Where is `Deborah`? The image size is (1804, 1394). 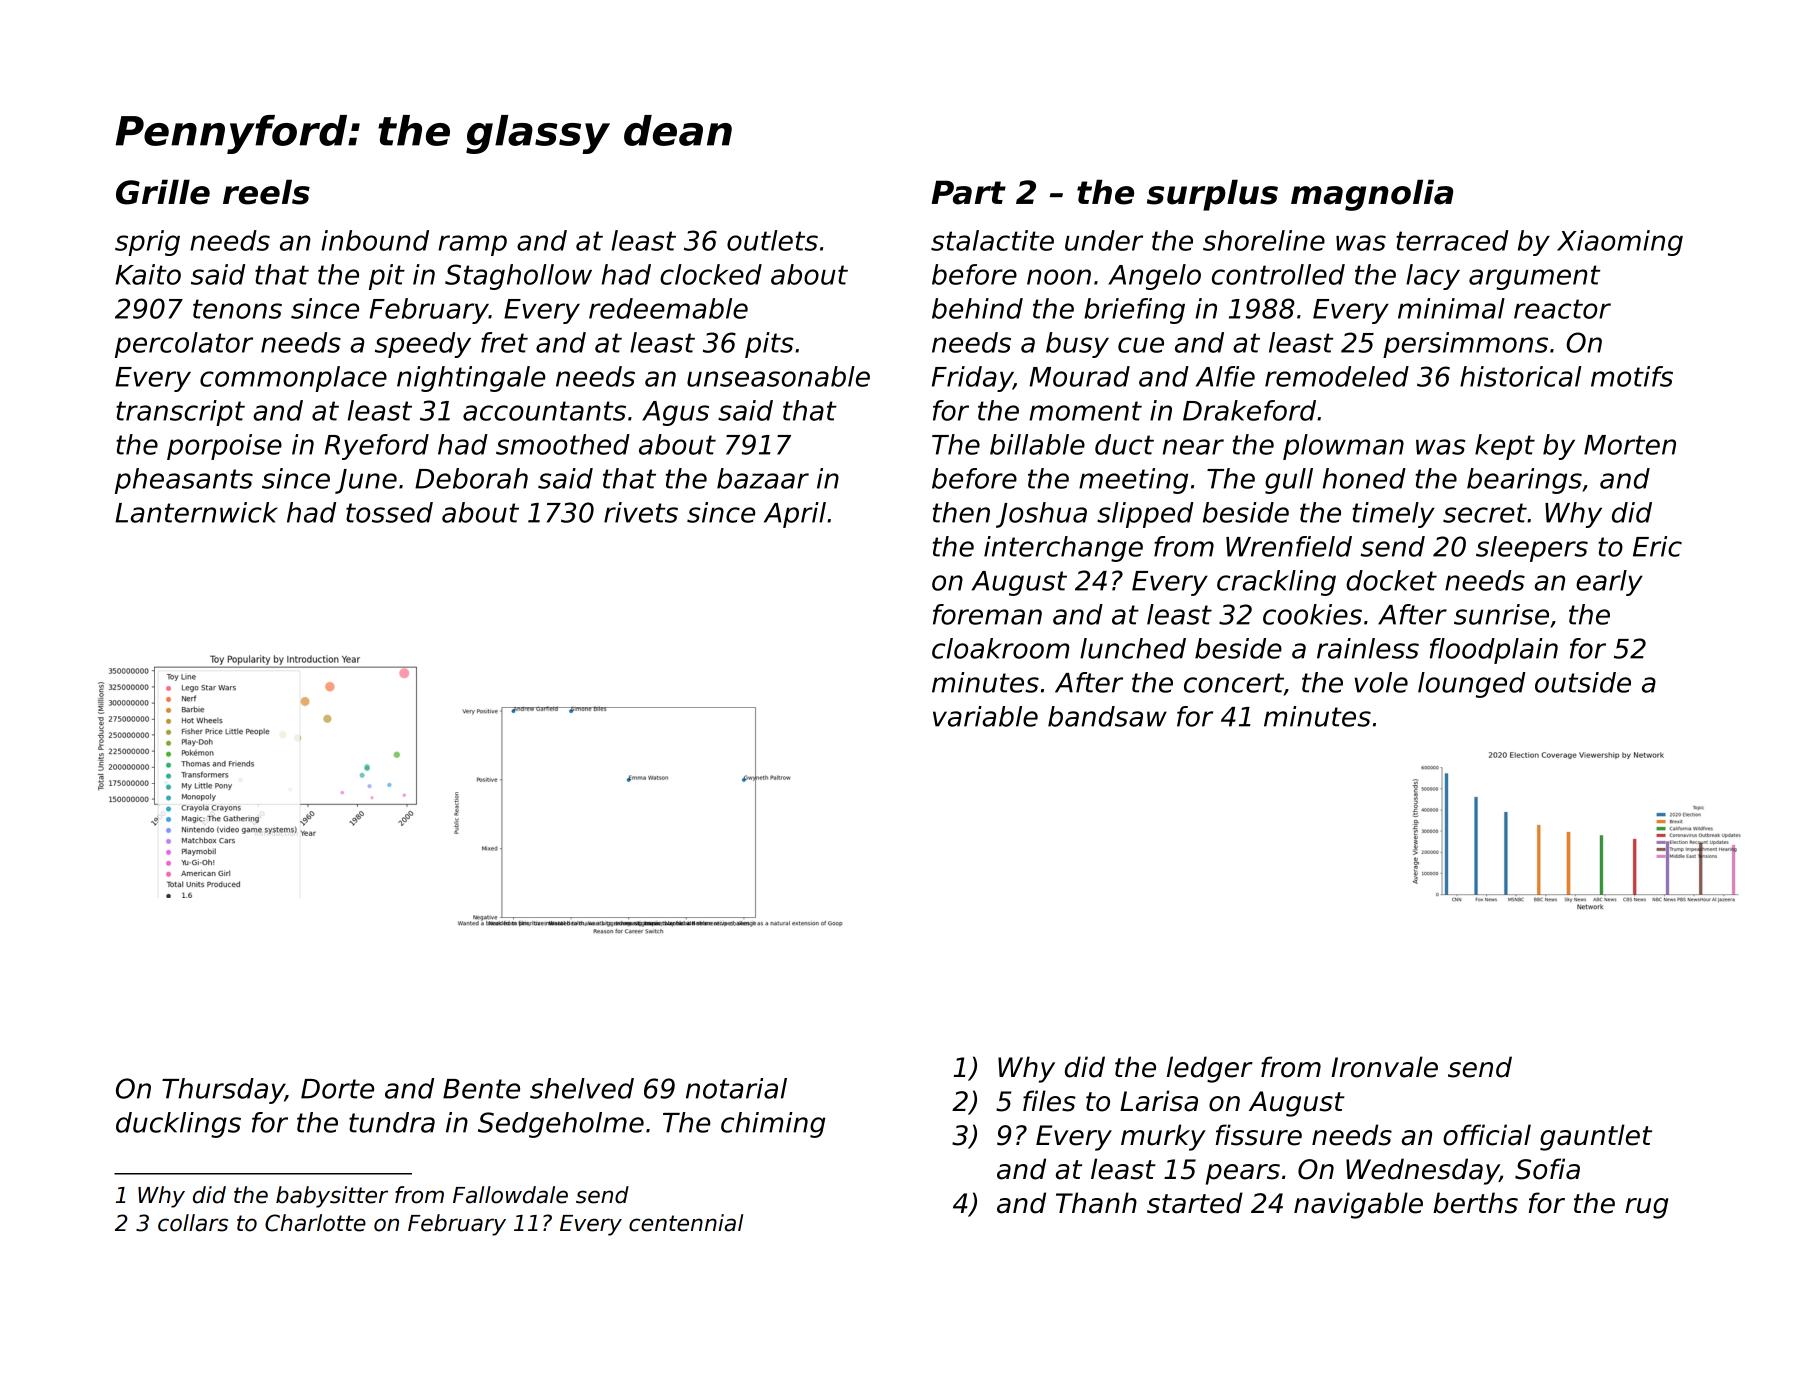 Deborah is located at coordinates (471, 478).
